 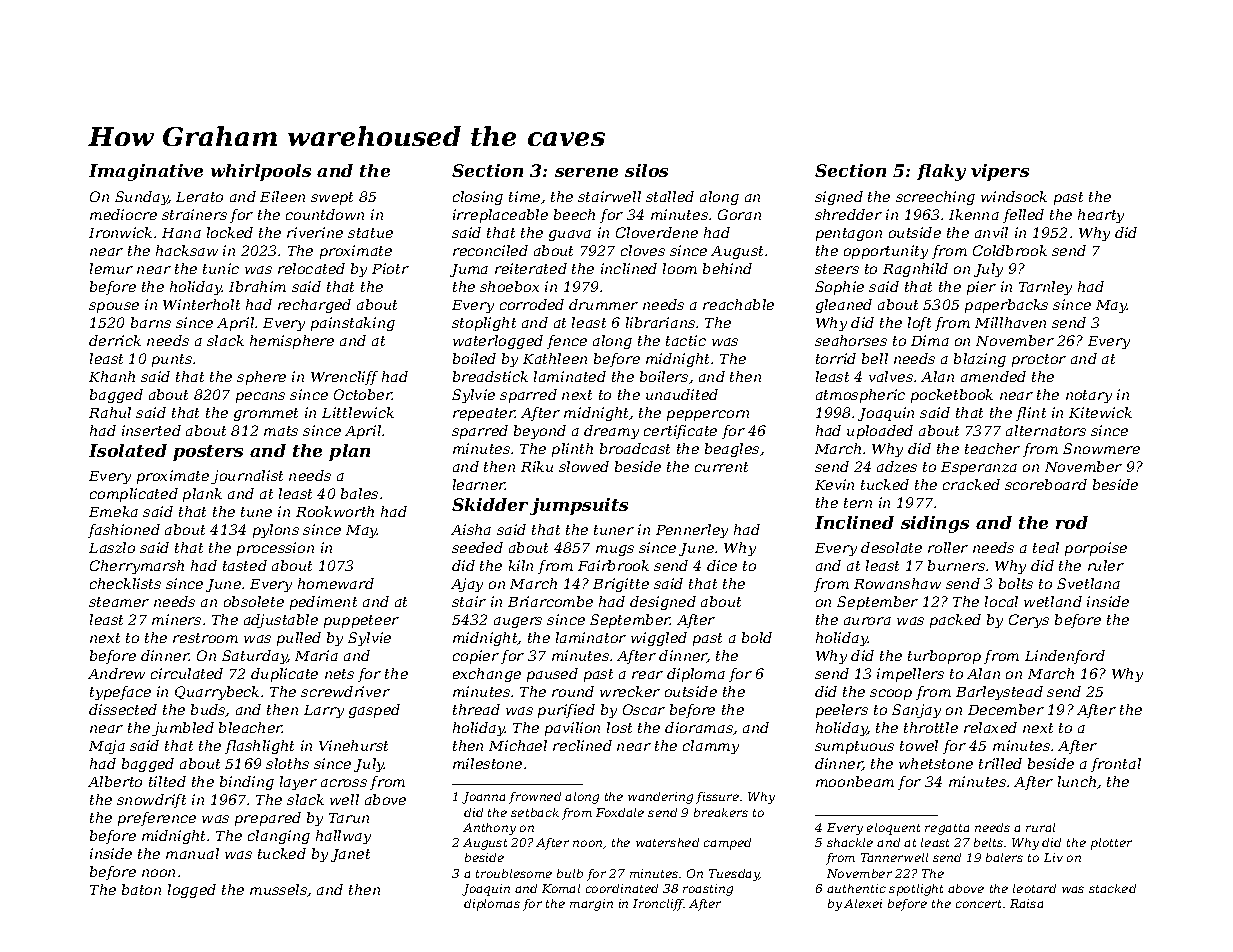 What do you see at coordinates (537, 466) in the screenshot?
I see `Riku` at bounding box center [537, 466].
